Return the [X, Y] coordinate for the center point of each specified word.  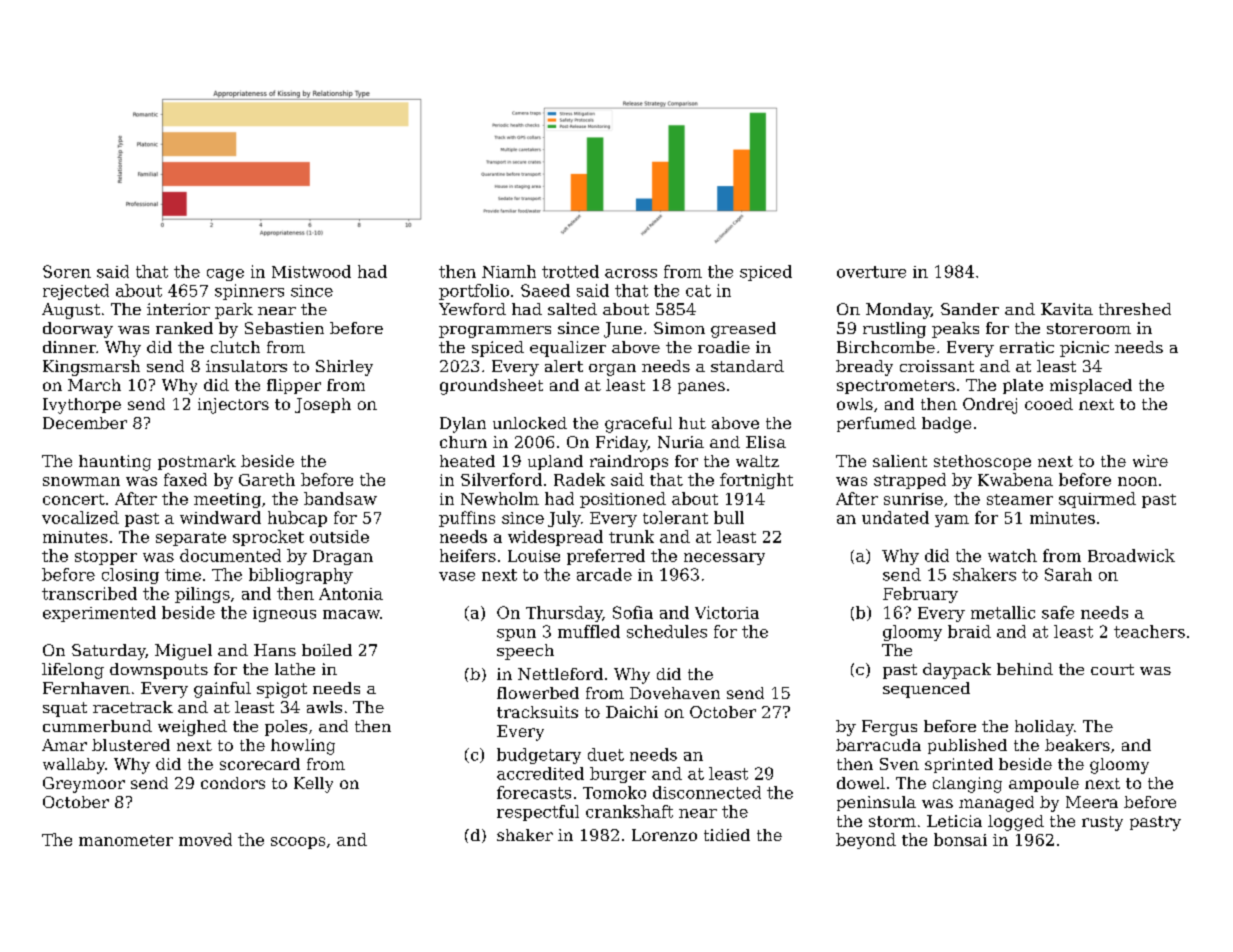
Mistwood [311, 271]
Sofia [633, 612]
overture [871, 272]
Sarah [1068, 574]
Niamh [509, 271]
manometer [126, 840]
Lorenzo [664, 835]
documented [230, 555]
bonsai [960, 839]
